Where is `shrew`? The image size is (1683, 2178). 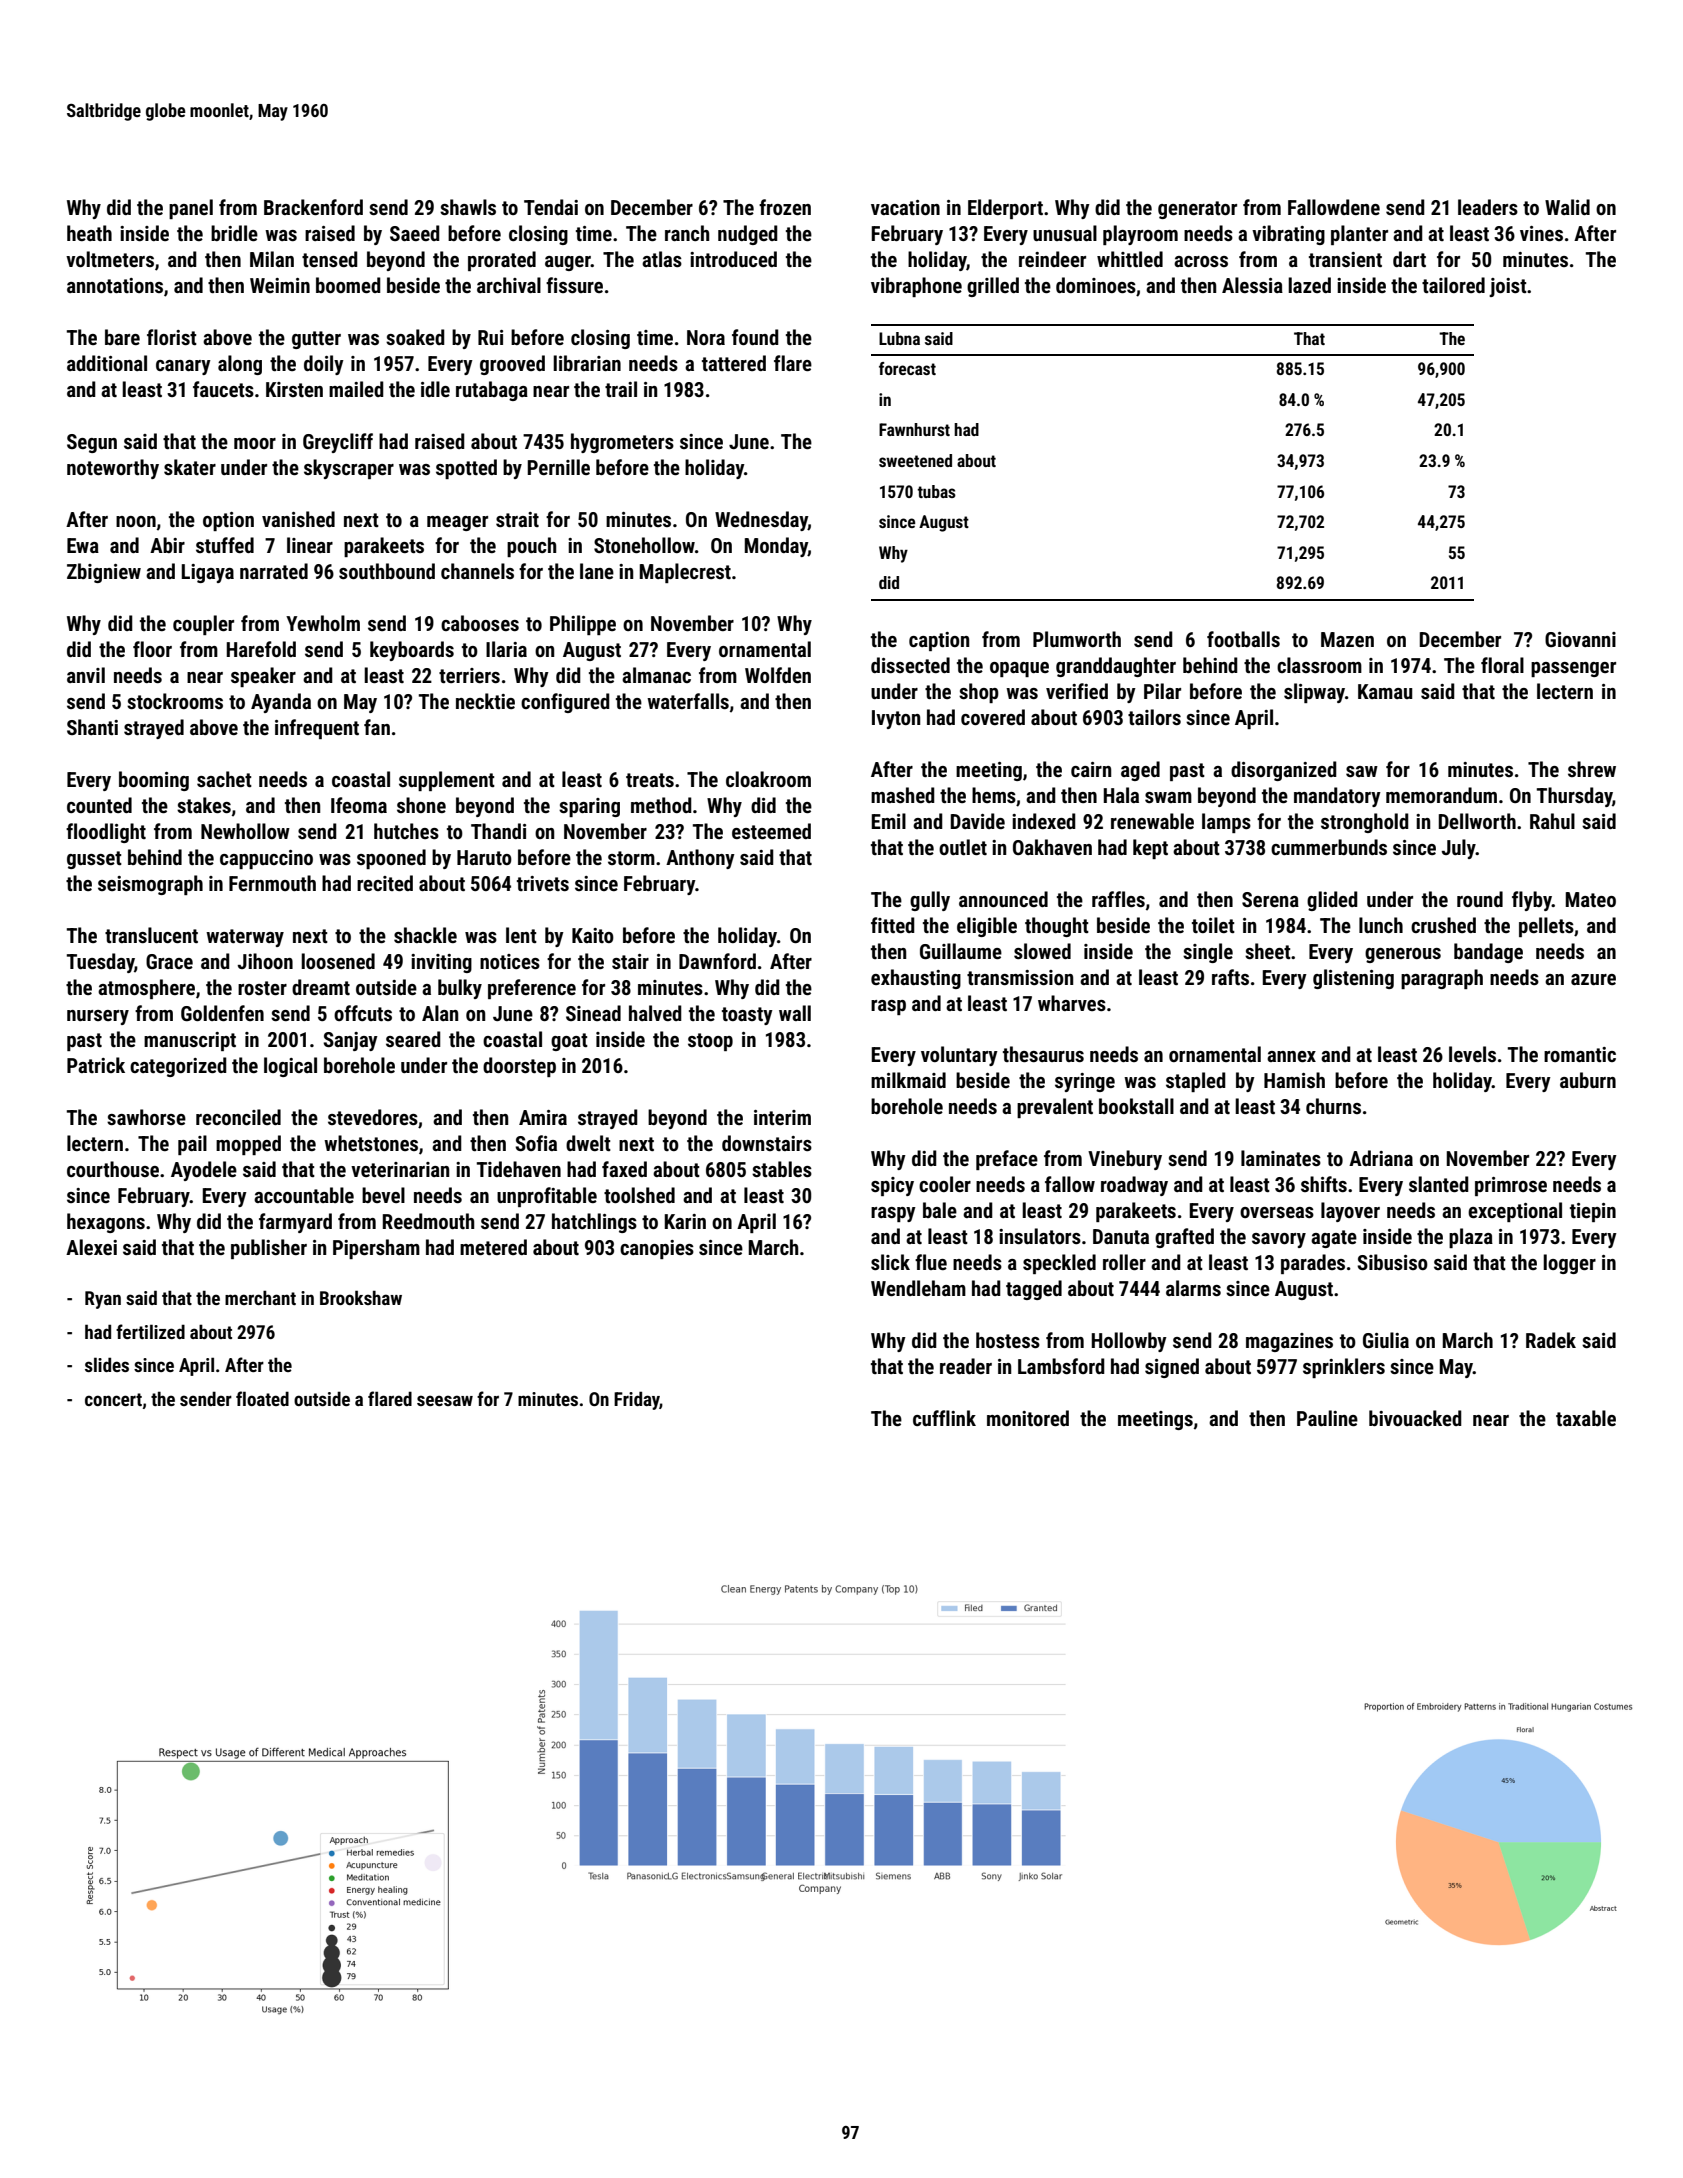
shrew is located at coordinates (1592, 769).
